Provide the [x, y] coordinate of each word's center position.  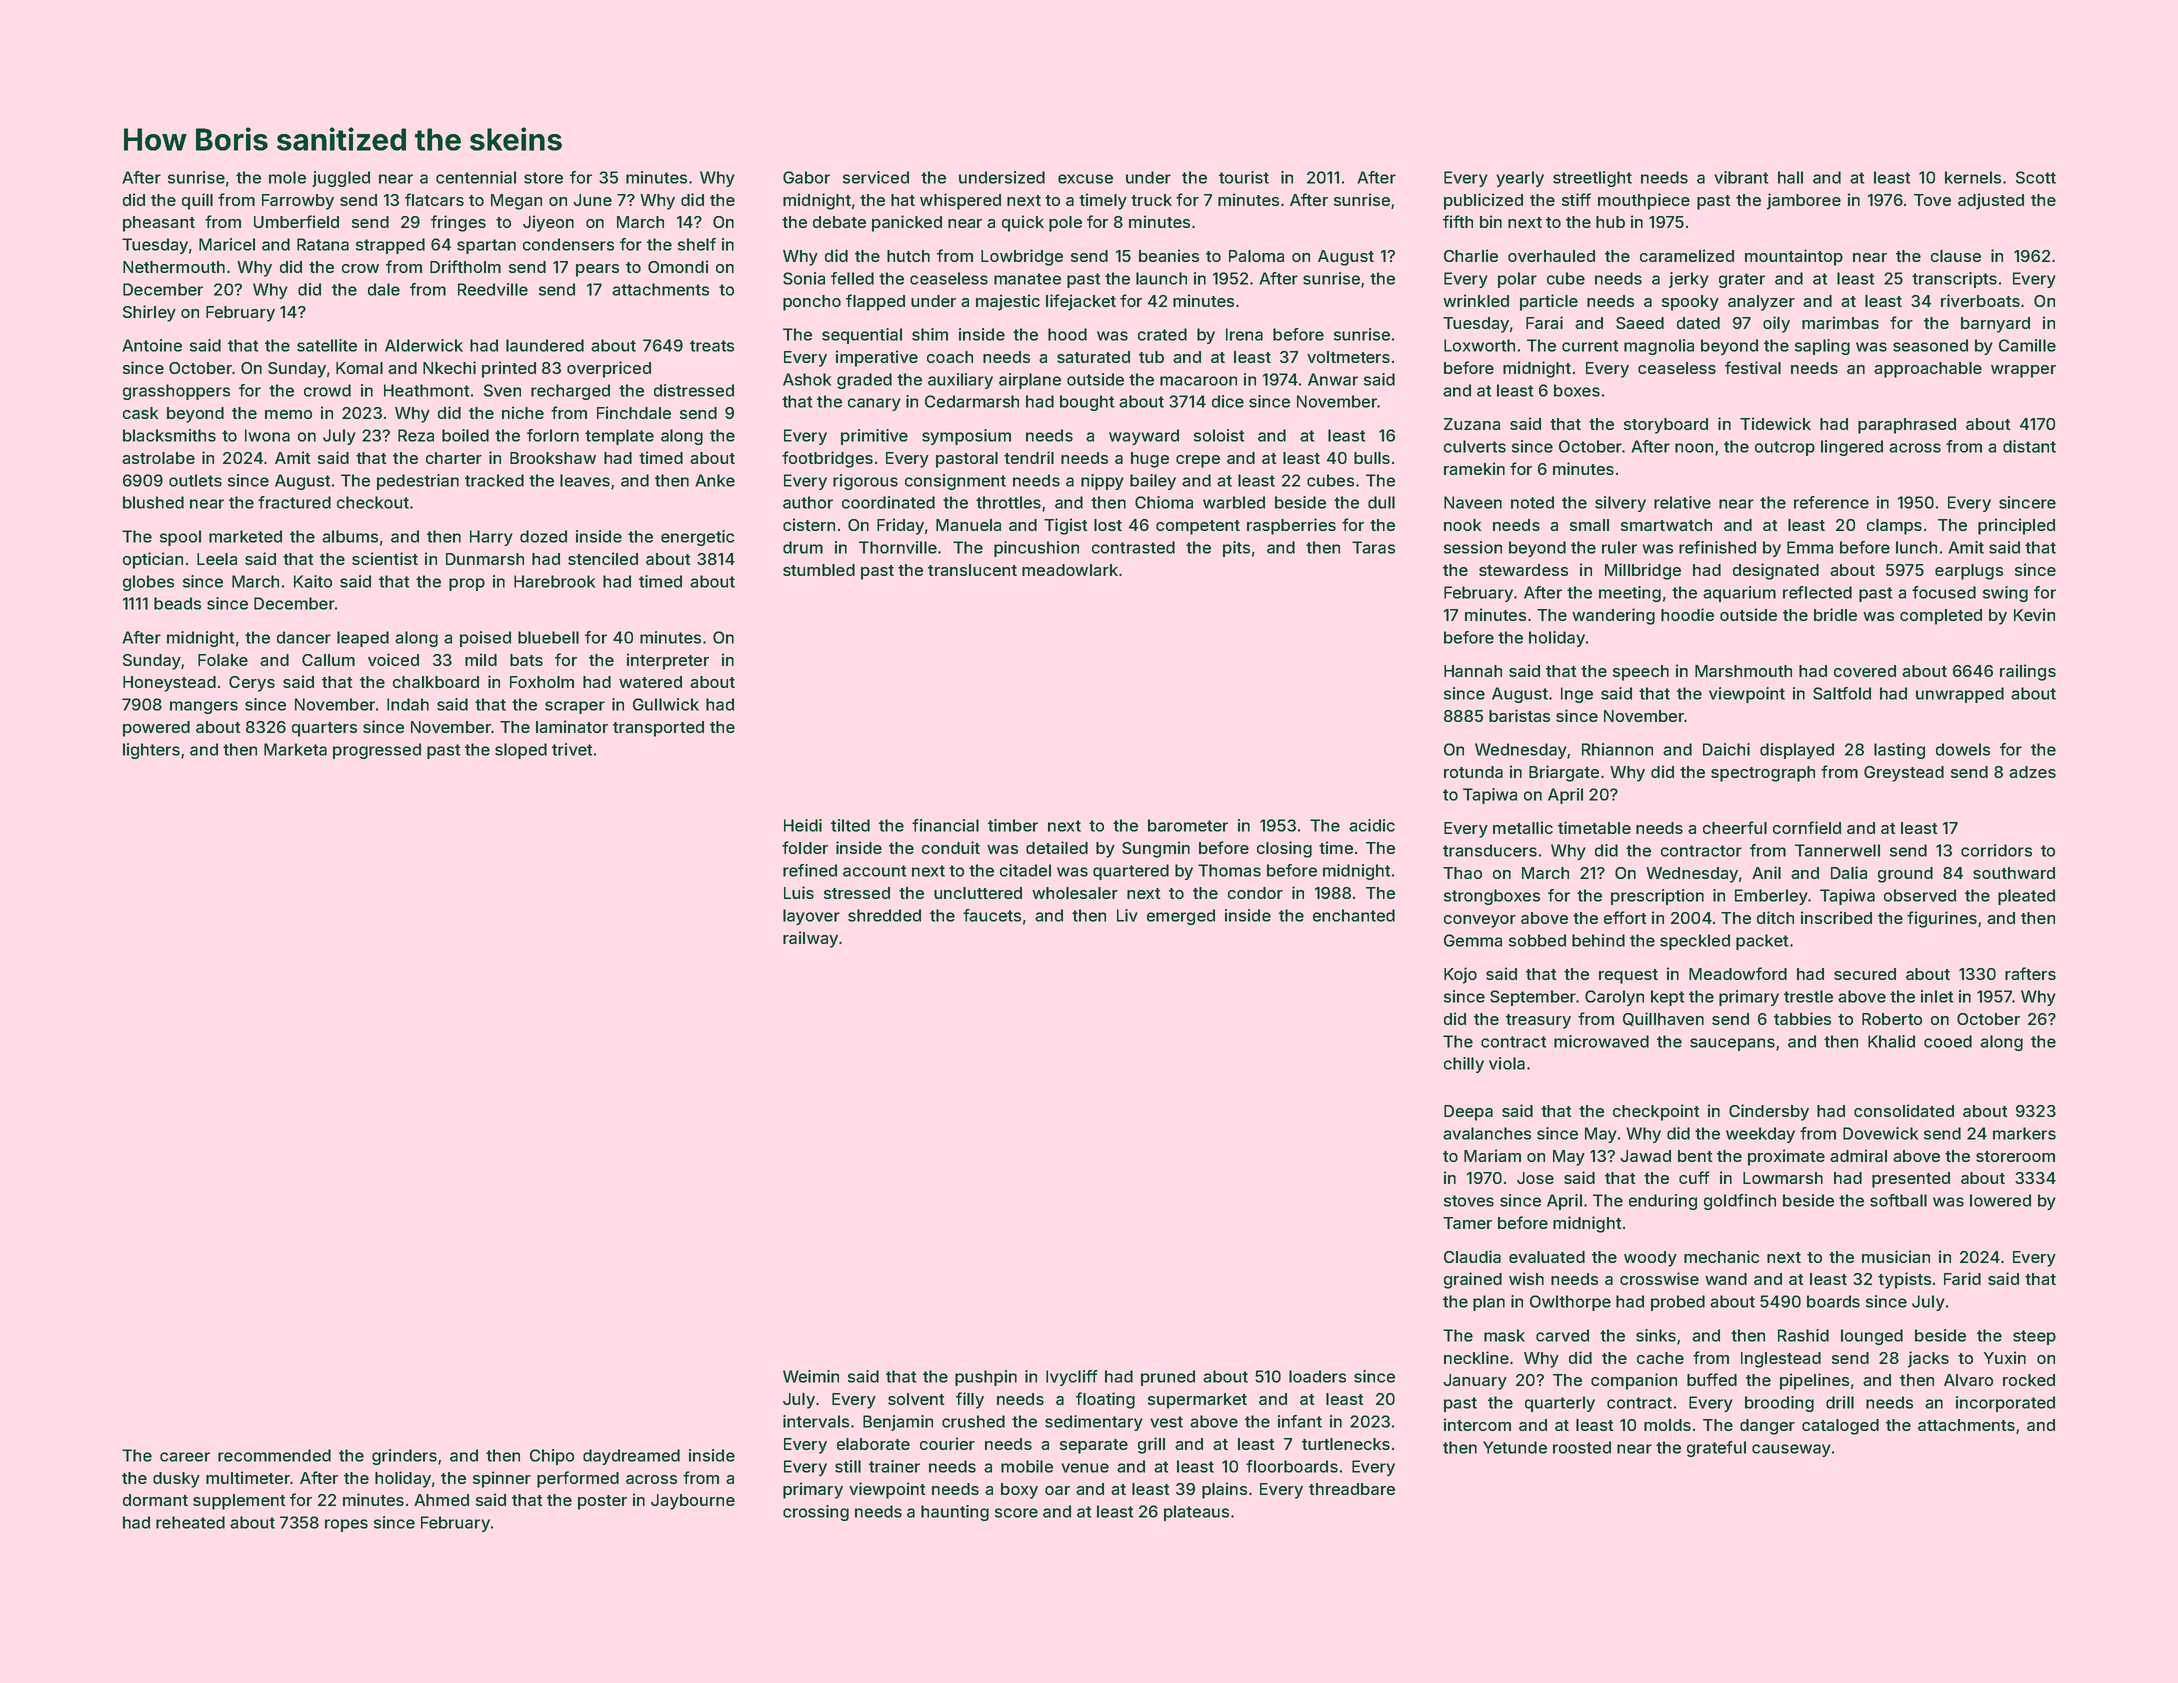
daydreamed [631, 1457]
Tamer [1467, 1223]
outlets [195, 480]
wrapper [2023, 371]
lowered [2000, 1200]
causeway [1791, 1450]
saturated [1093, 357]
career [185, 1457]
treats [712, 346]
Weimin [811, 1376]
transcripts [1954, 280]
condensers [568, 244]
